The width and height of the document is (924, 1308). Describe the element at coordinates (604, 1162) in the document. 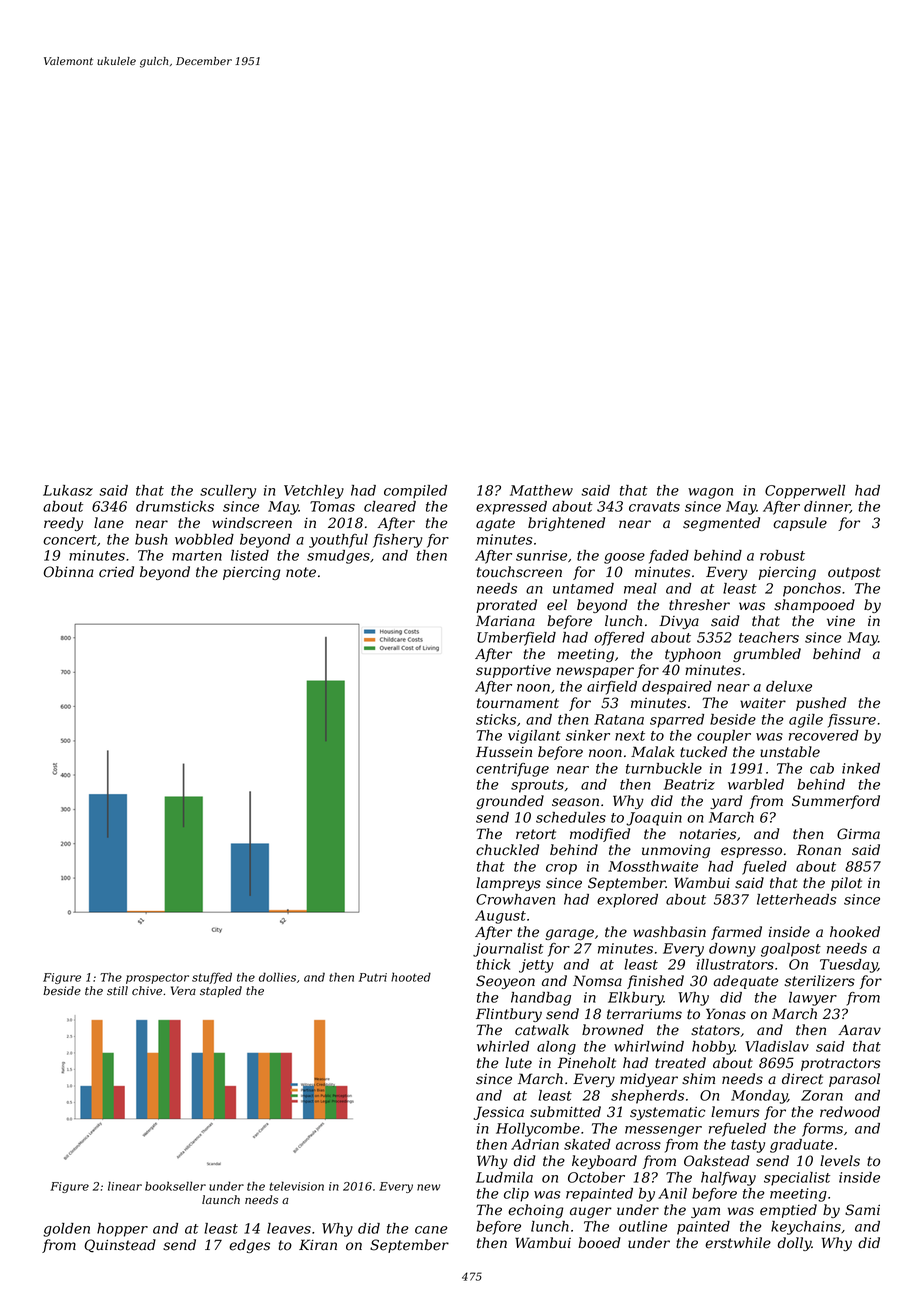

I see `keyboard` at that location.
